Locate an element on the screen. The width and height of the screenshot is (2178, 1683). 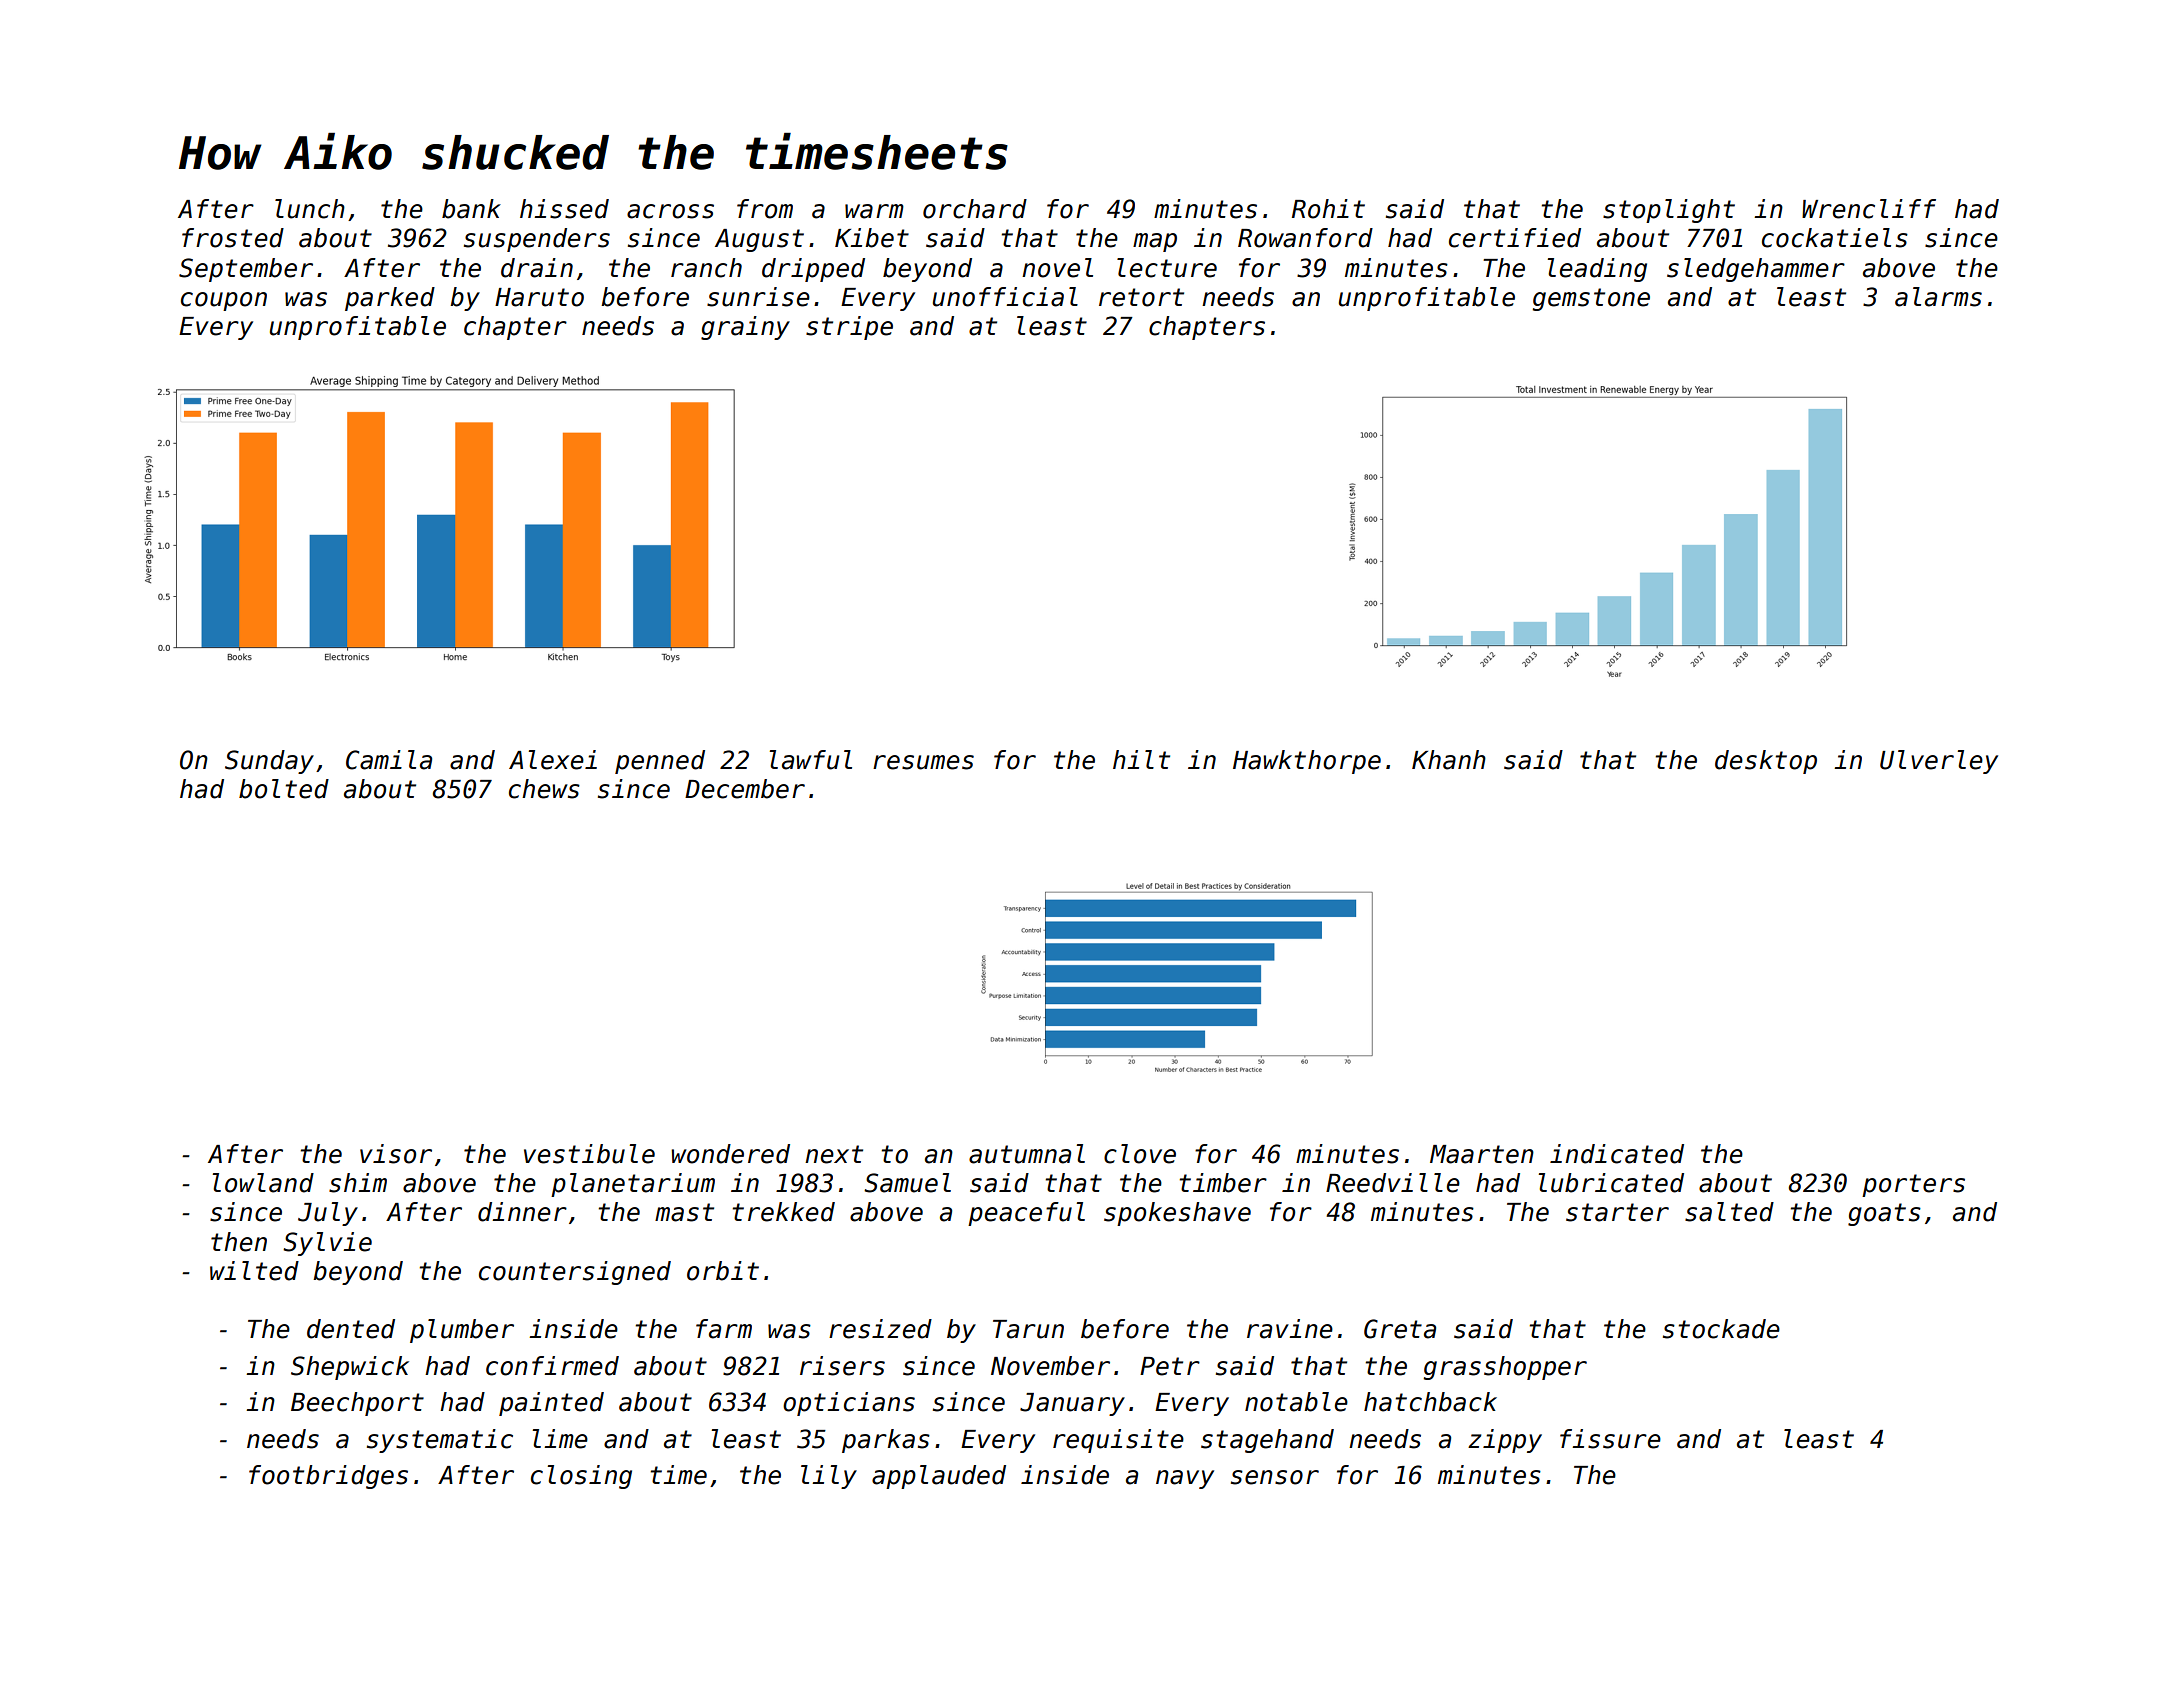
trekked is located at coordinates (784, 1212).
